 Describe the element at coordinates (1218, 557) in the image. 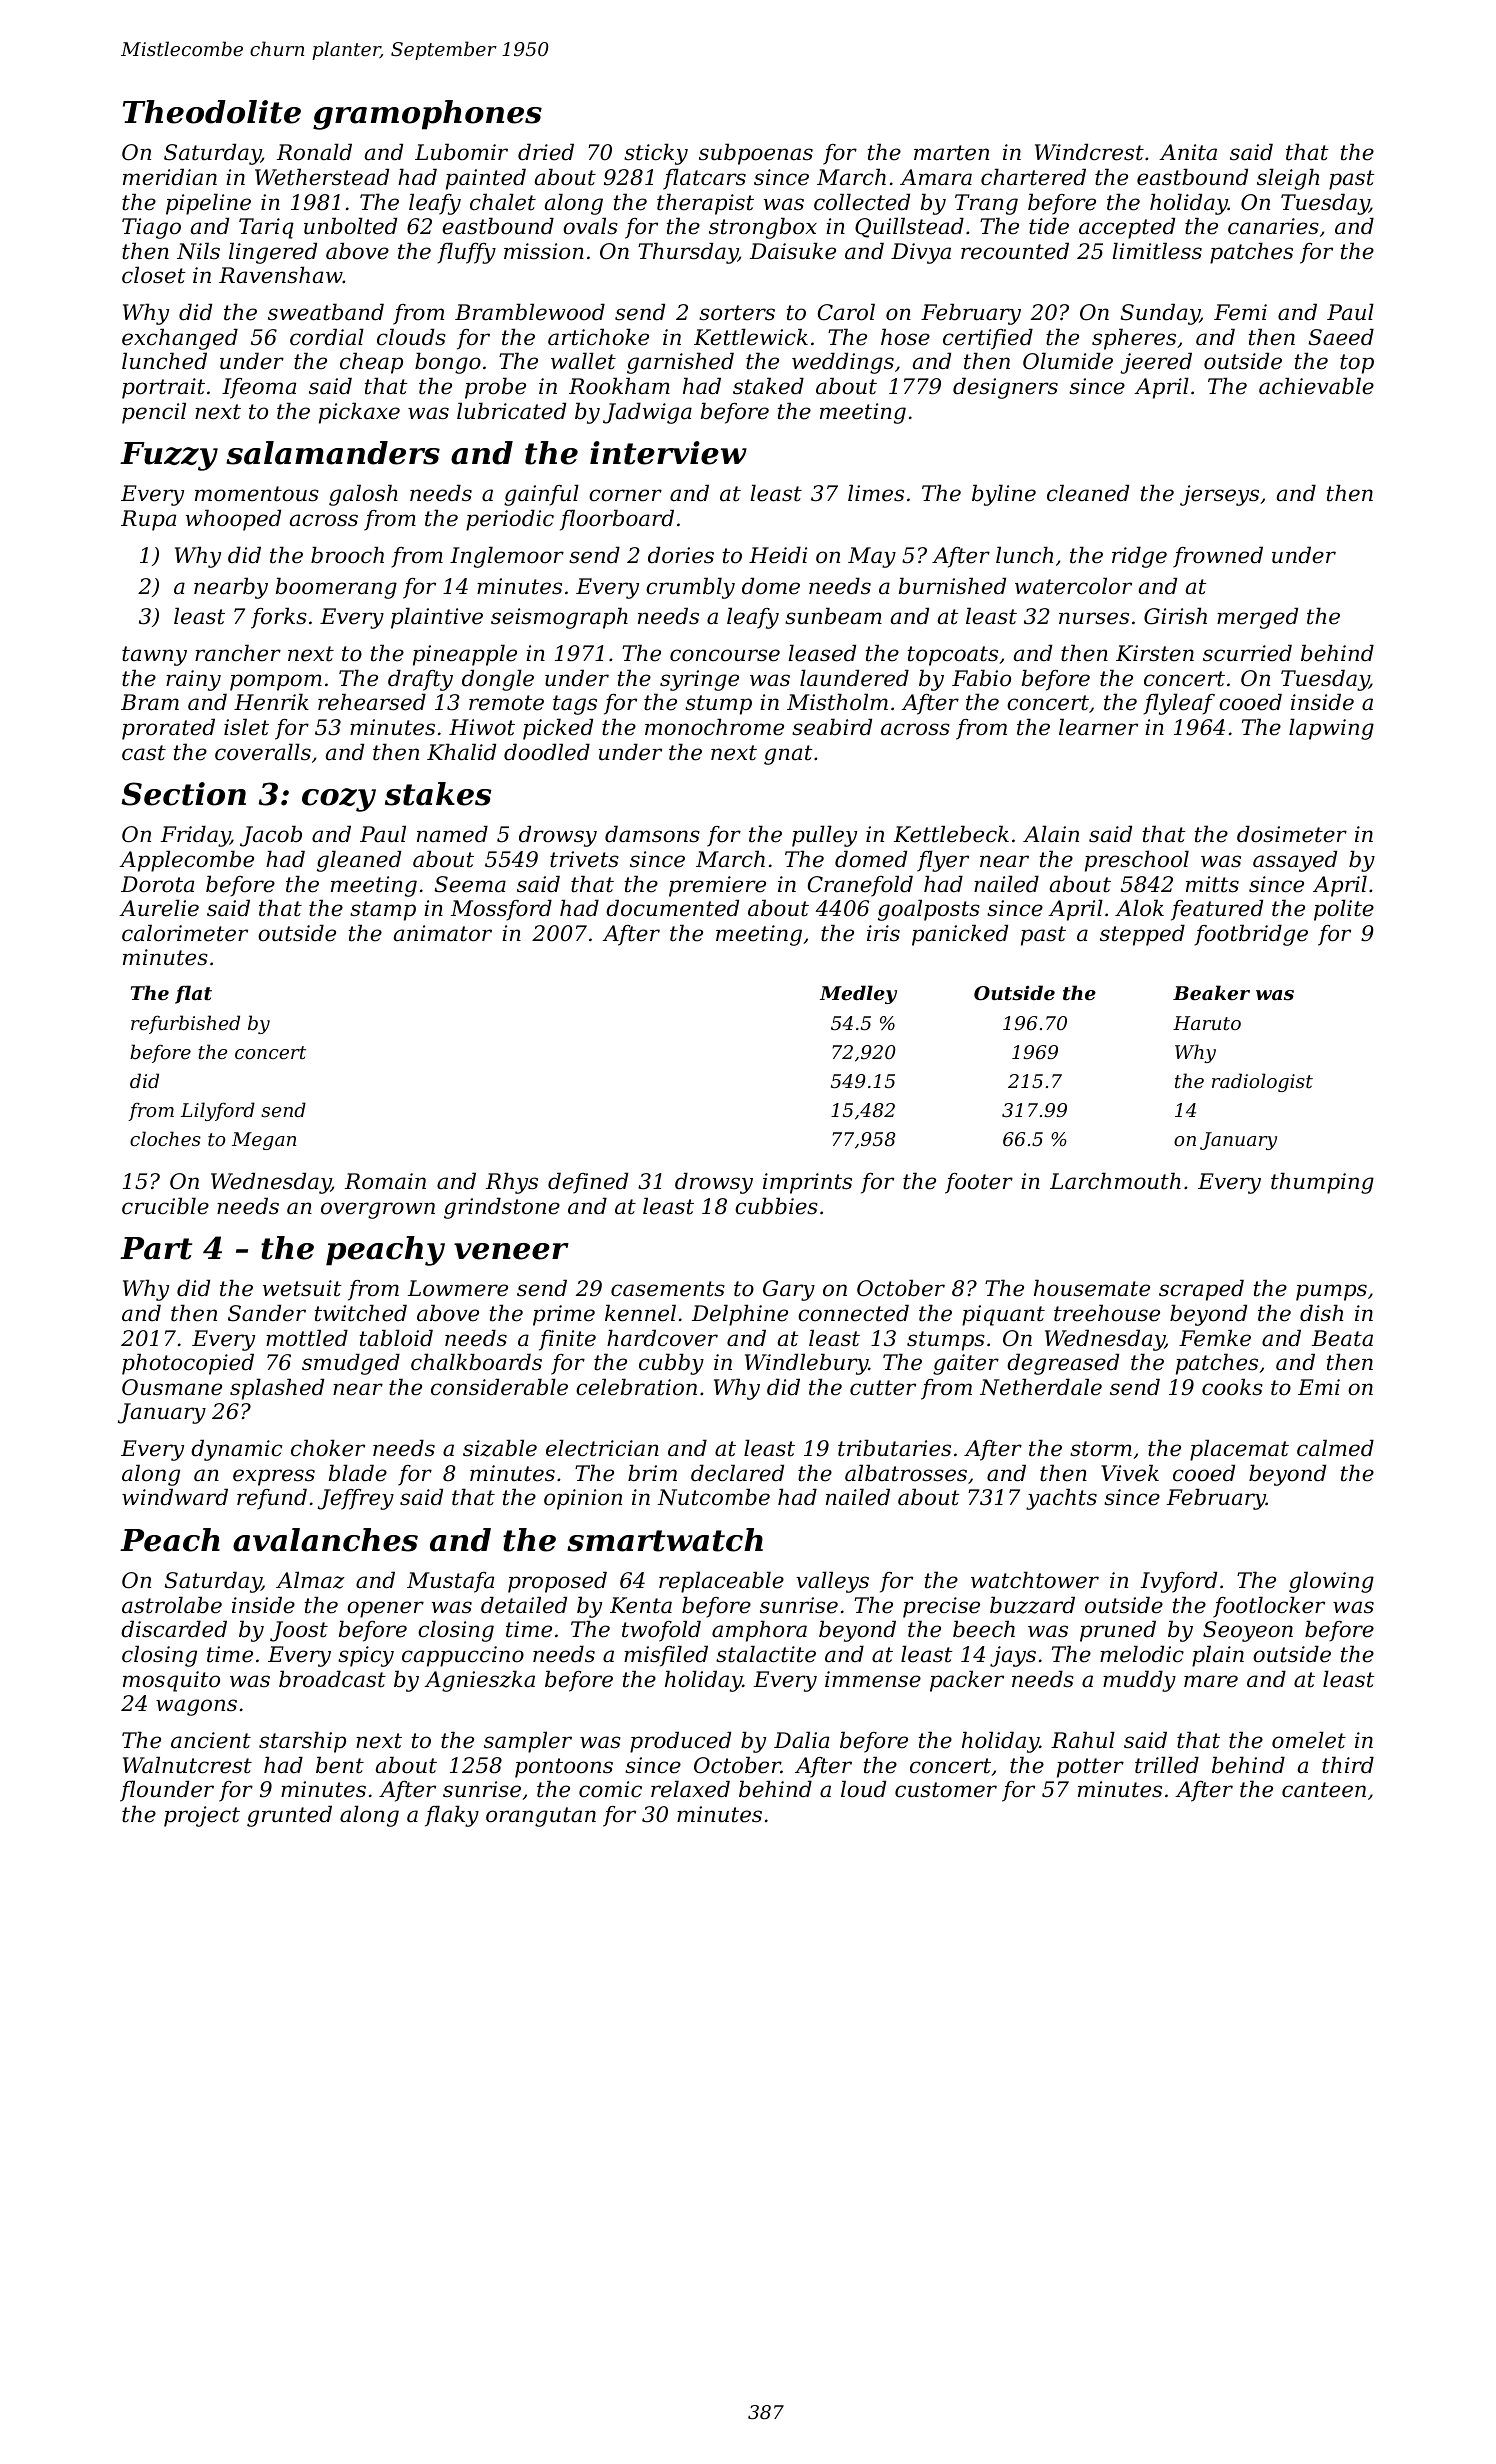

I see `frowned` at that location.
